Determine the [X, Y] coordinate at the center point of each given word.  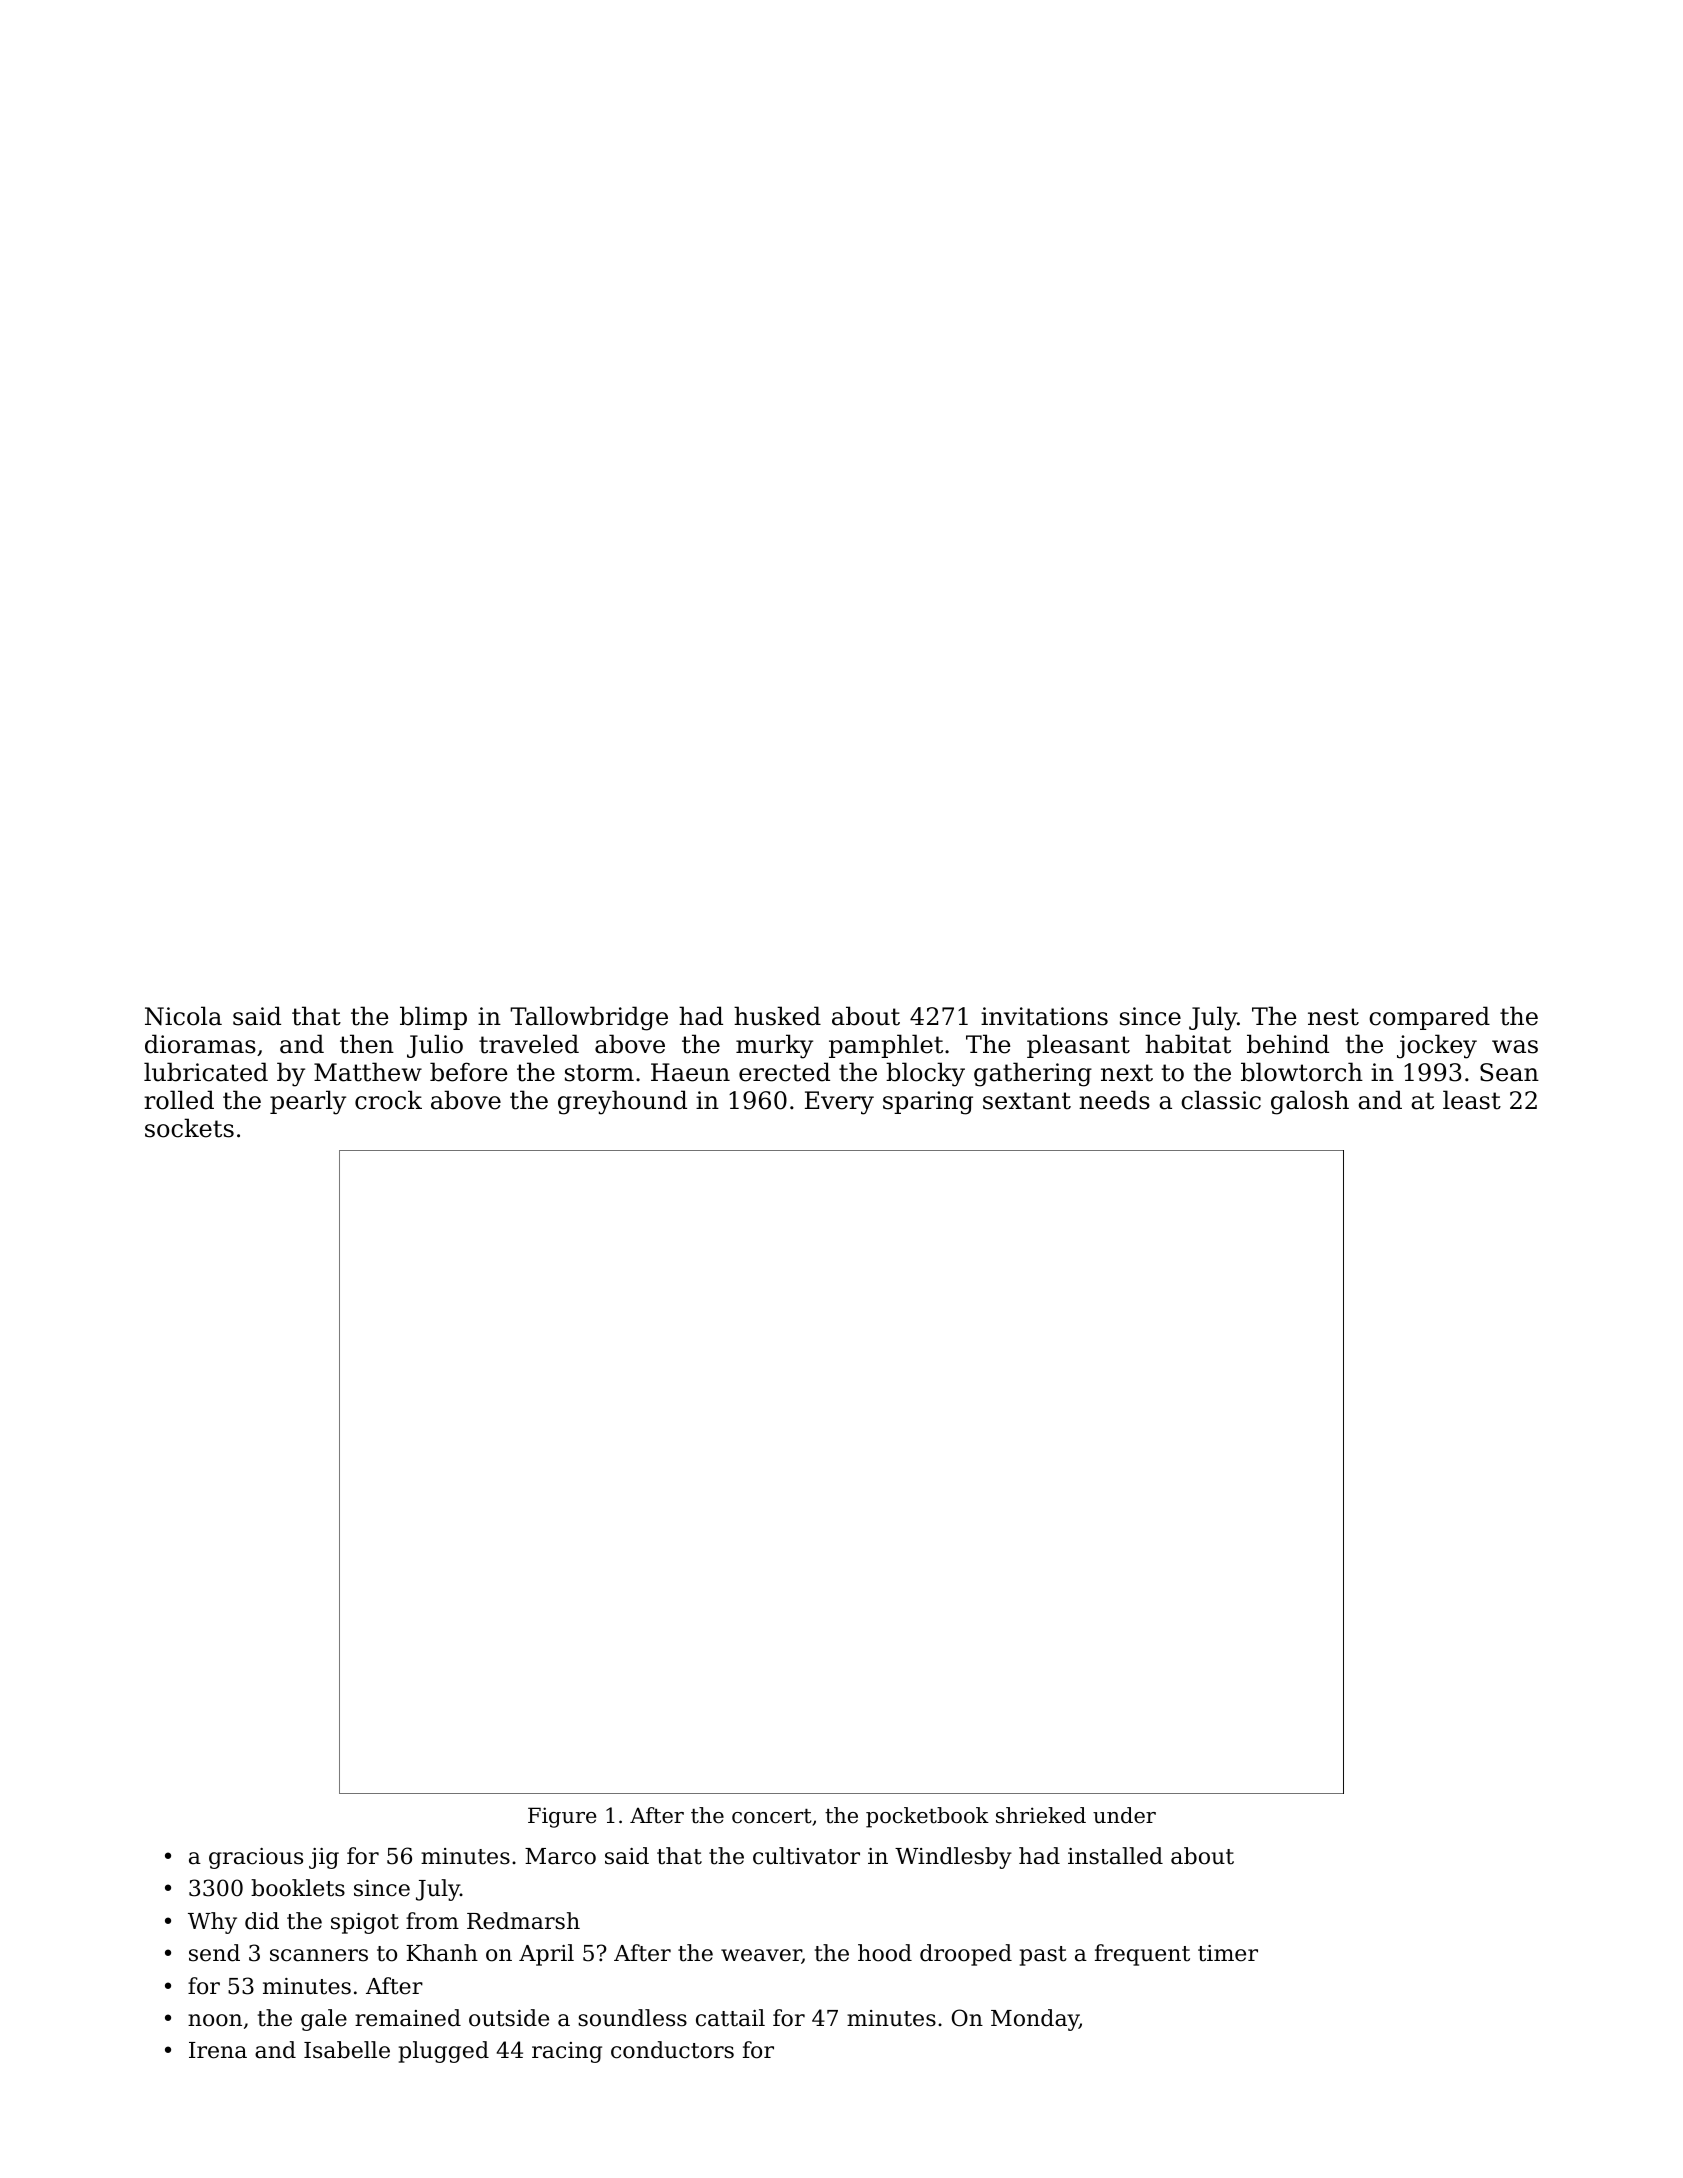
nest [1333, 1017]
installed [1115, 1856]
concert [772, 1816]
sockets [189, 1128]
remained [408, 2018]
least [1472, 1100]
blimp [433, 1018]
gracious [256, 1858]
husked [777, 1016]
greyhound [622, 1102]
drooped [966, 1955]
